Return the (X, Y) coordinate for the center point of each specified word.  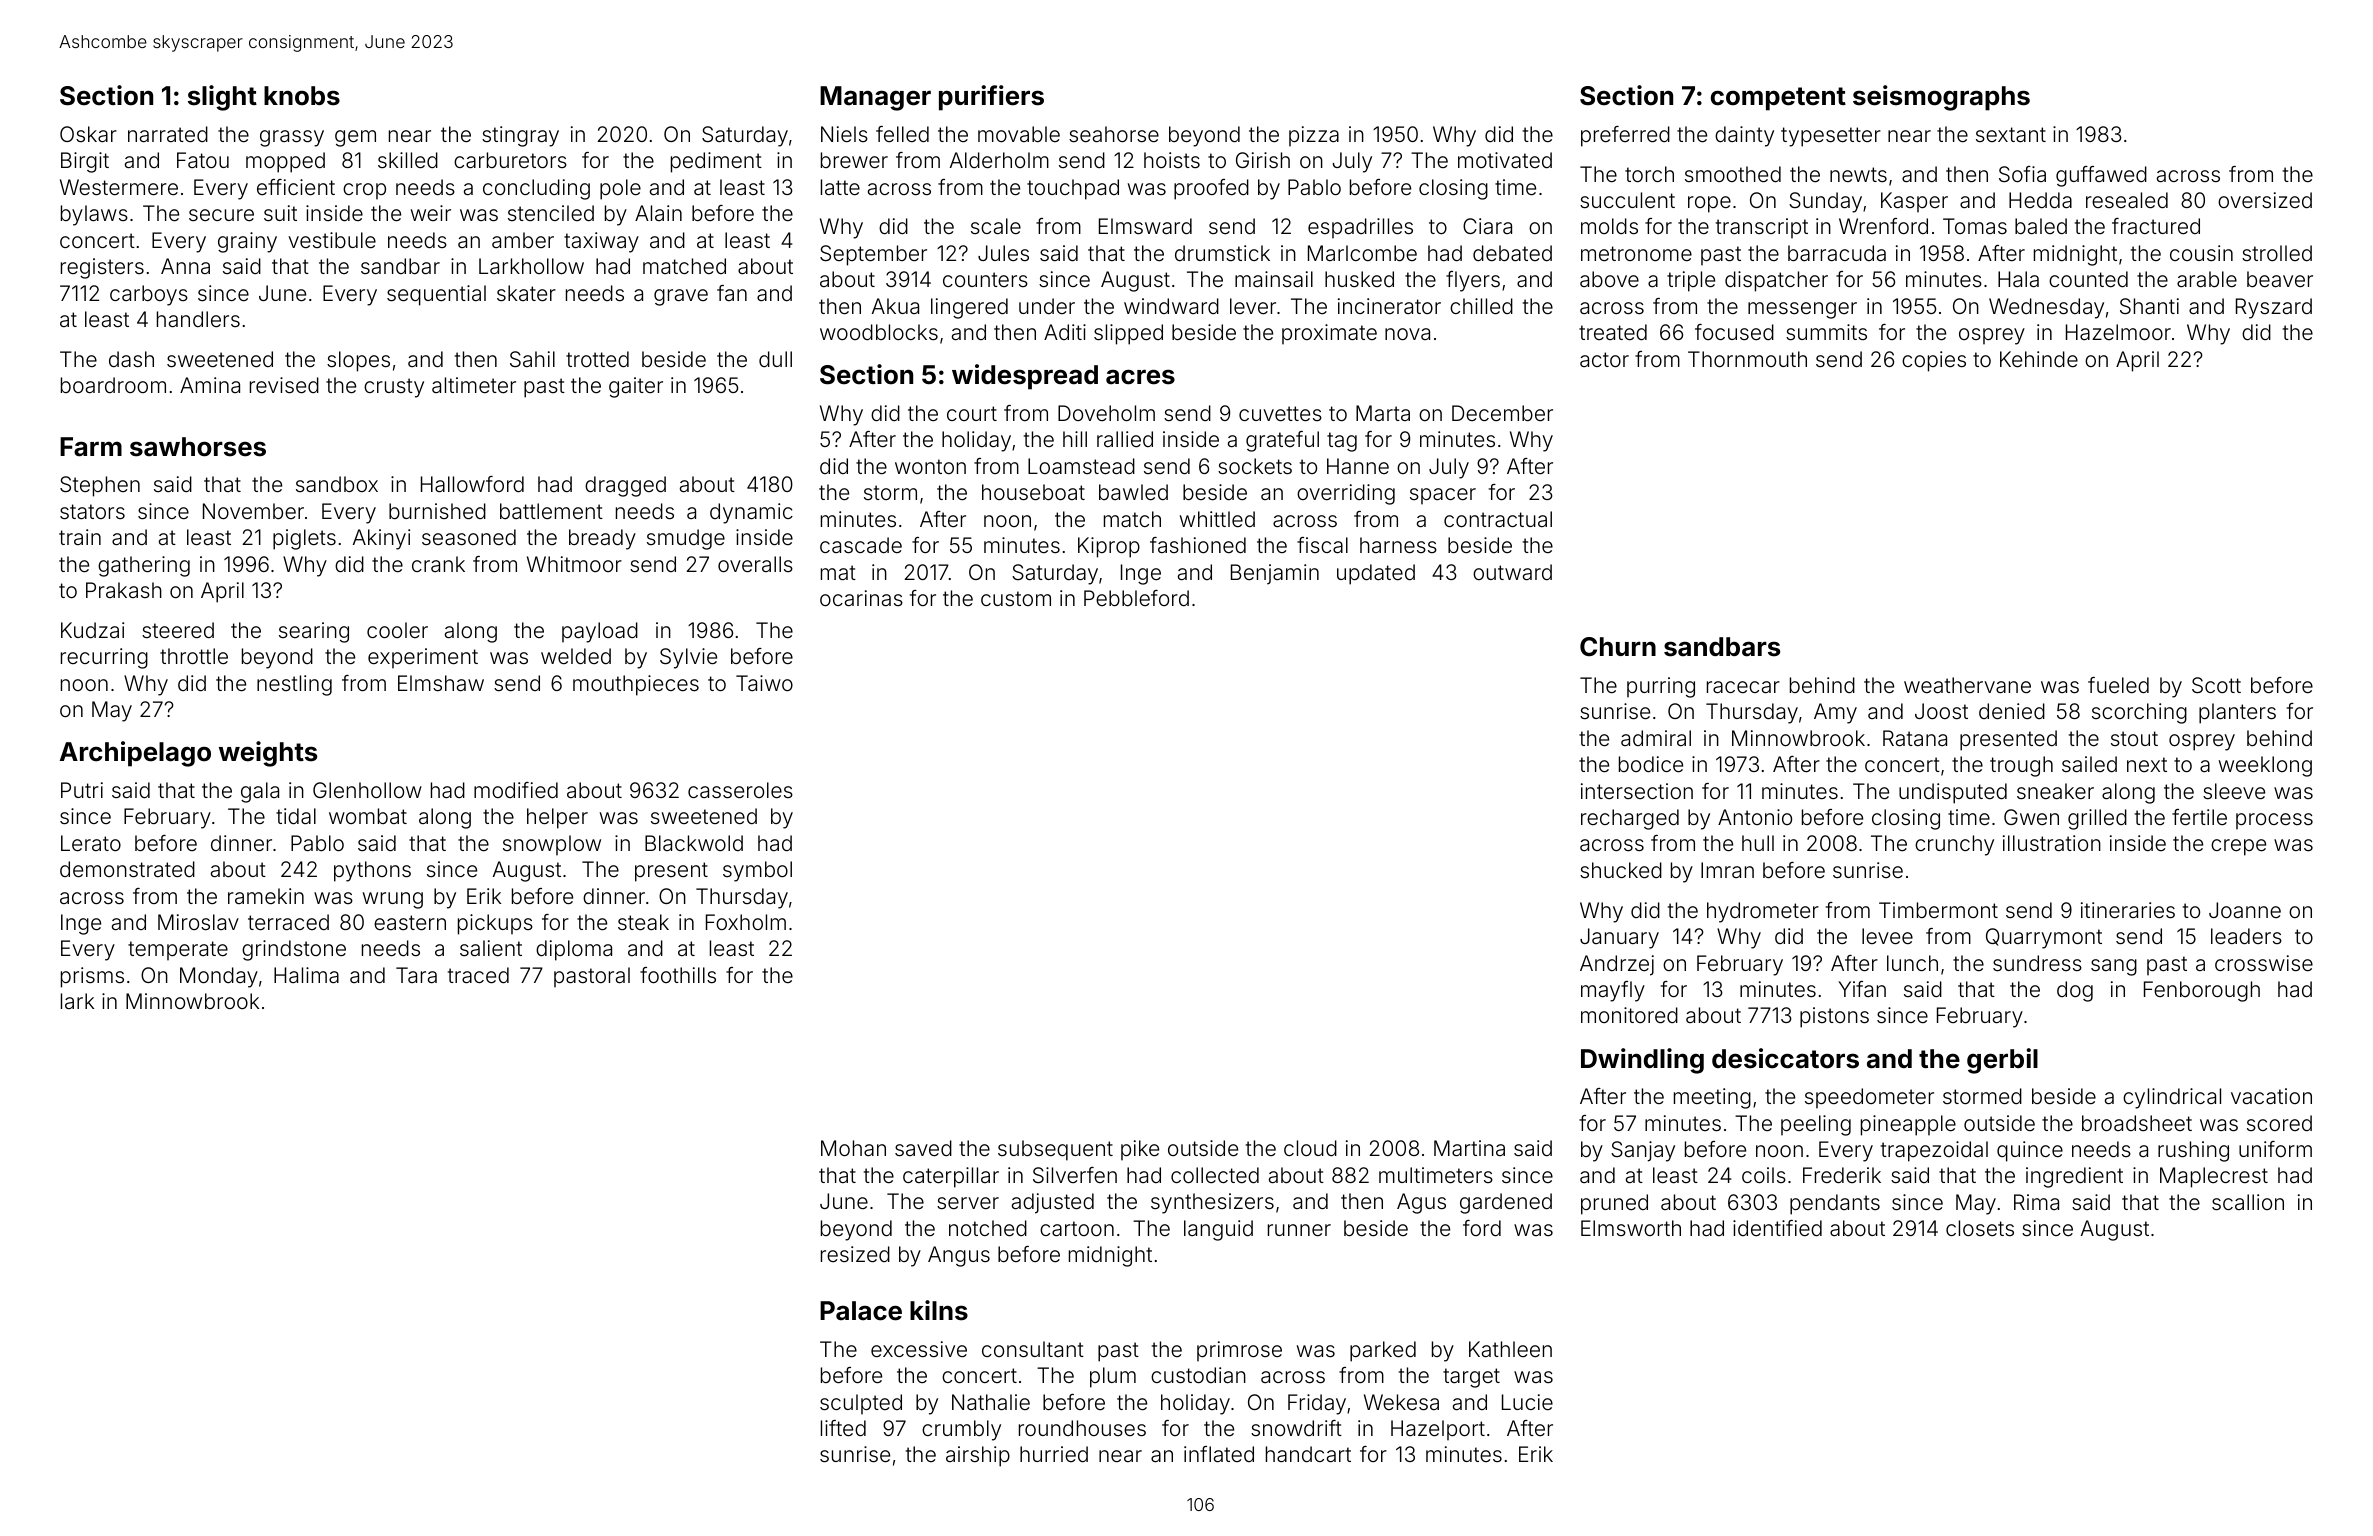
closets (1980, 1228)
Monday (219, 977)
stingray (520, 136)
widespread (1025, 377)
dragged (625, 486)
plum (1113, 1377)
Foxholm (746, 922)
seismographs (1941, 98)
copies (1934, 361)
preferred (1625, 136)
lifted (843, 1428)
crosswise (2264, 963)
